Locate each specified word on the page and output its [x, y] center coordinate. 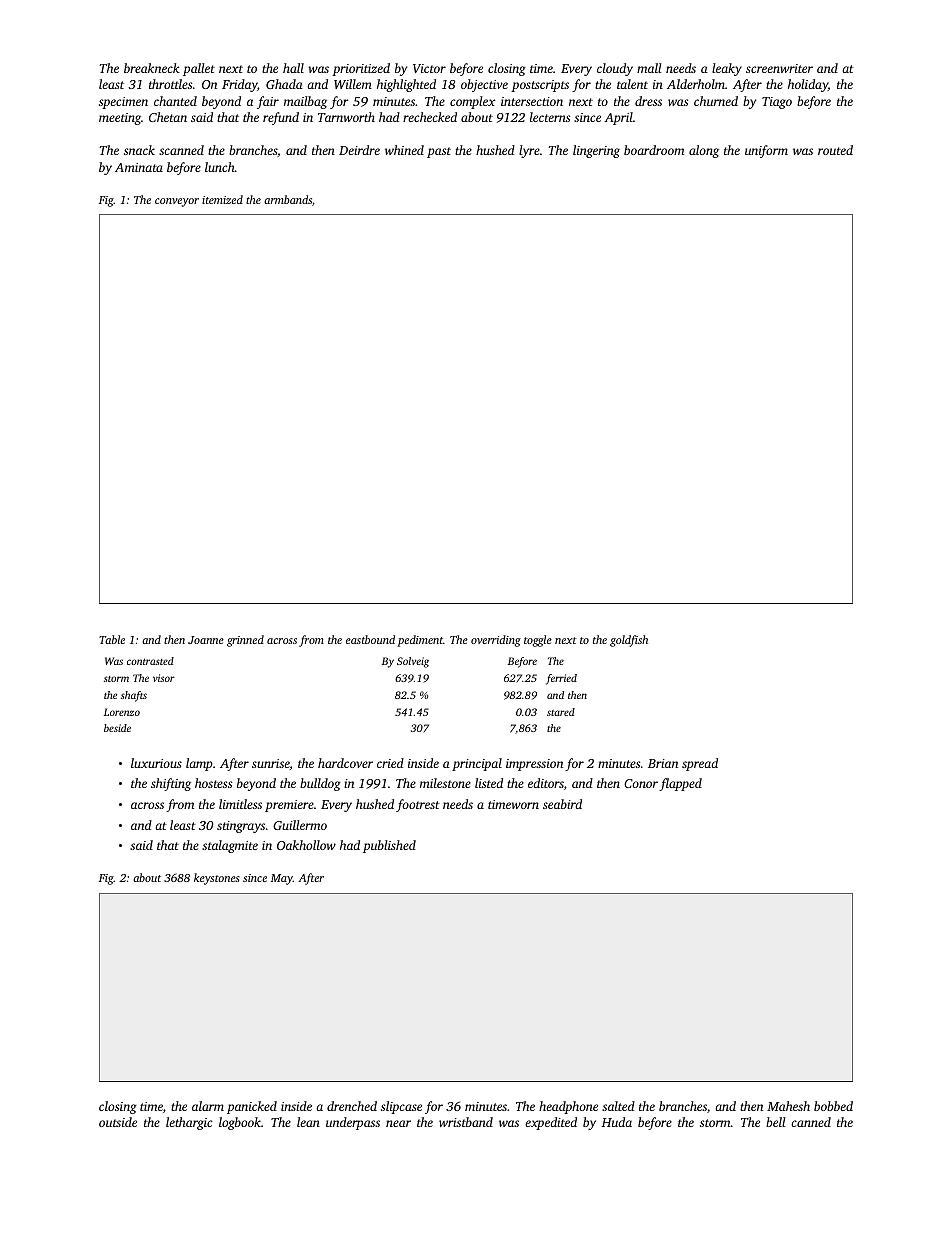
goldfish [629, 641]
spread [700, 764]
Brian [663, 763]
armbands [288, 199]
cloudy [615, 69]
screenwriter [779, 68]
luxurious [156, 763]
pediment [420, 641]
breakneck [152, 68]
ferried [561, 679]
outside [118, 1122]
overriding [496, 641]
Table [112, 639]
